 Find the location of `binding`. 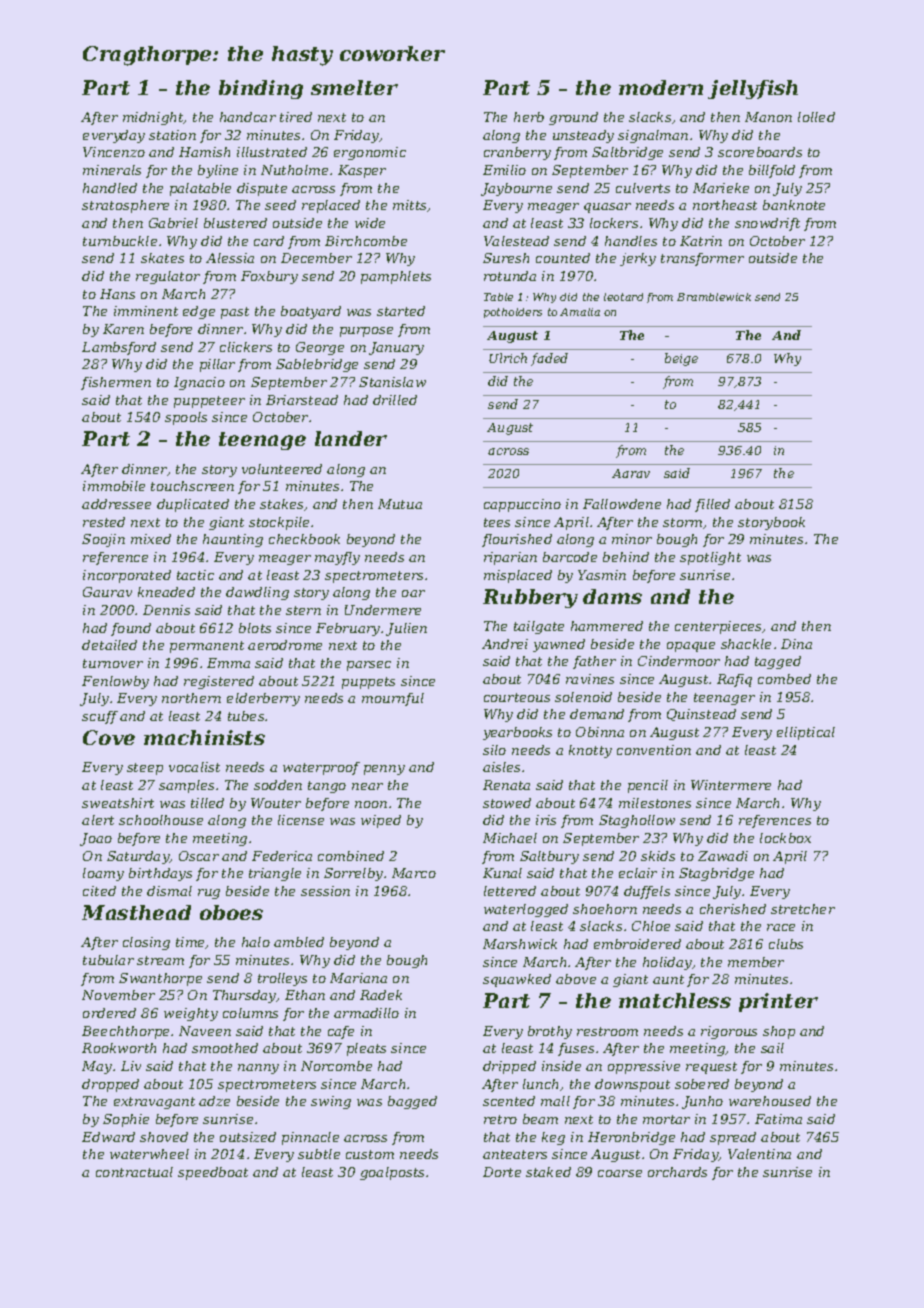

binding is located at coordinates (261, 89).
